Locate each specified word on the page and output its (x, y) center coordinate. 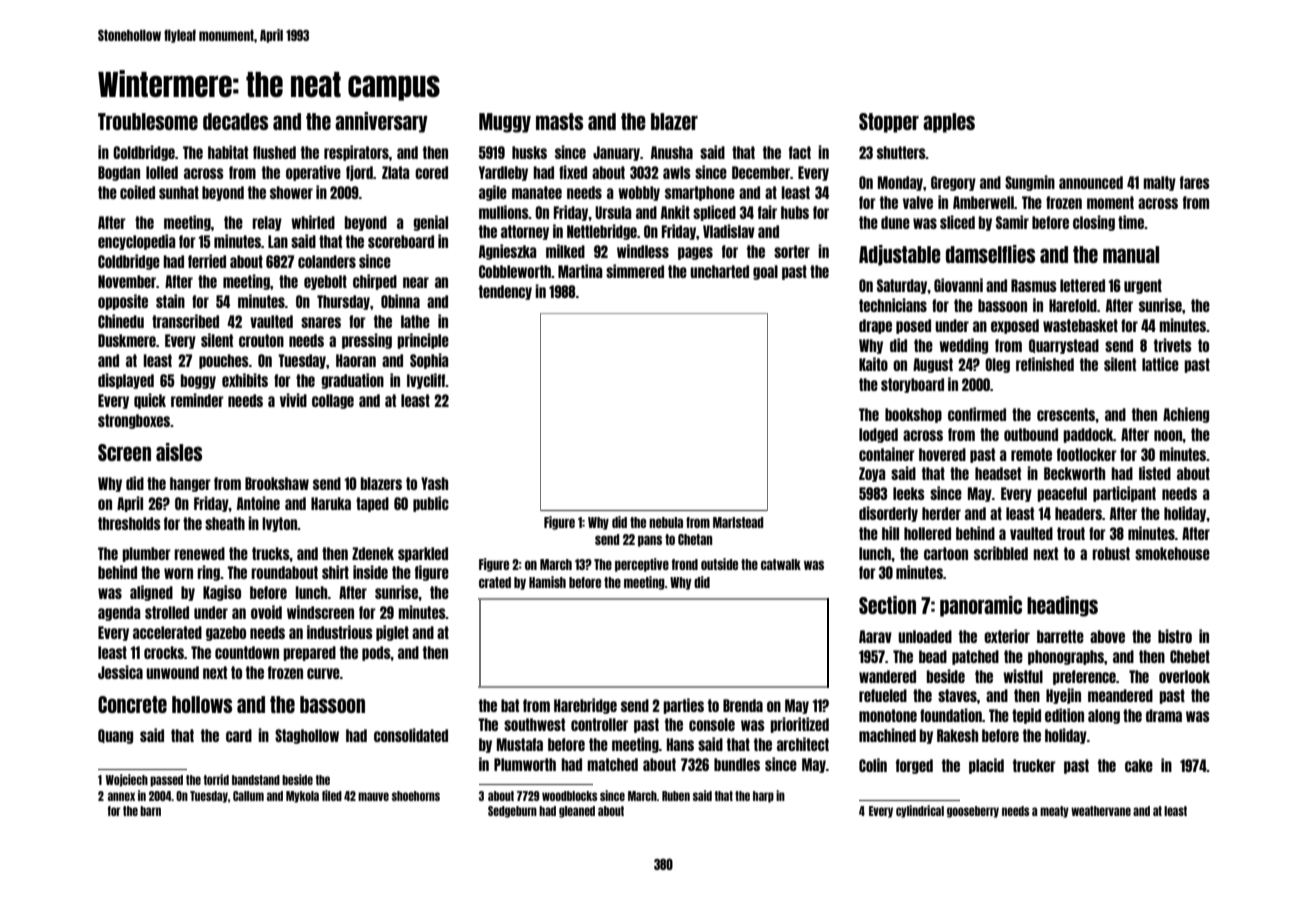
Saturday (902, 286)
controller (599, 724)
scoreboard (401, 241)
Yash (434, 483)
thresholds (129, 523)
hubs (795, 212)
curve (323, 673)
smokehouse (1172, 553)
